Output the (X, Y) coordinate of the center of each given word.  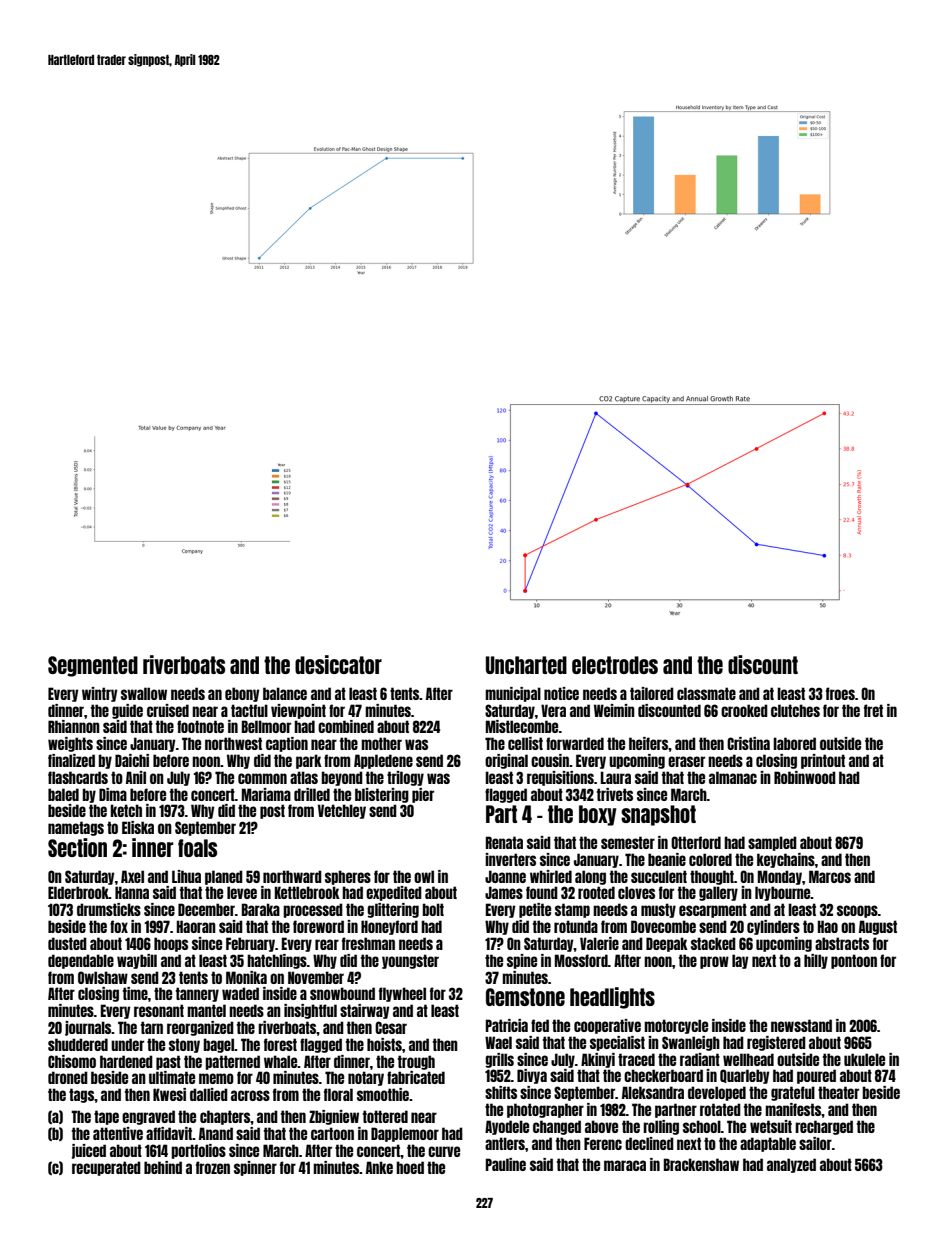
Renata (504, 842)
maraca (625, 1165)
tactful (249, 710)
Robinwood (805, 777)
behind (163, 1167)
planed (224, 877)
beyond (342, 778)
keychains (786, 860)
